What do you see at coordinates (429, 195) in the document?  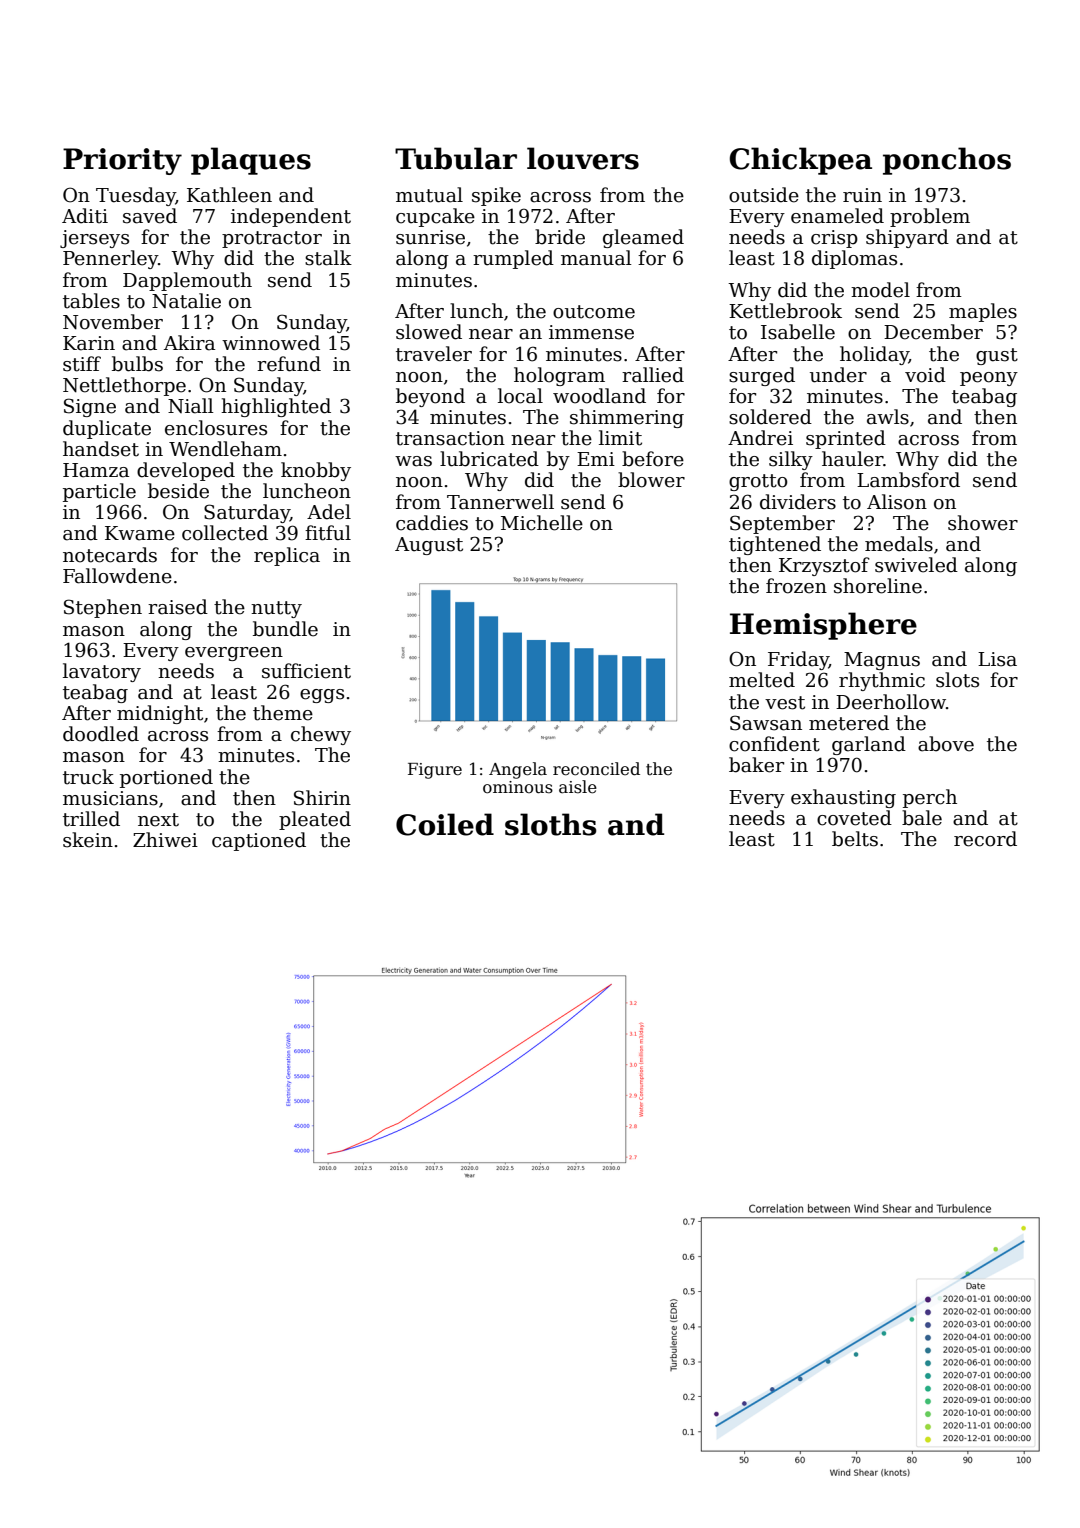 I see `mutual` at bounding box center [429, 195].
